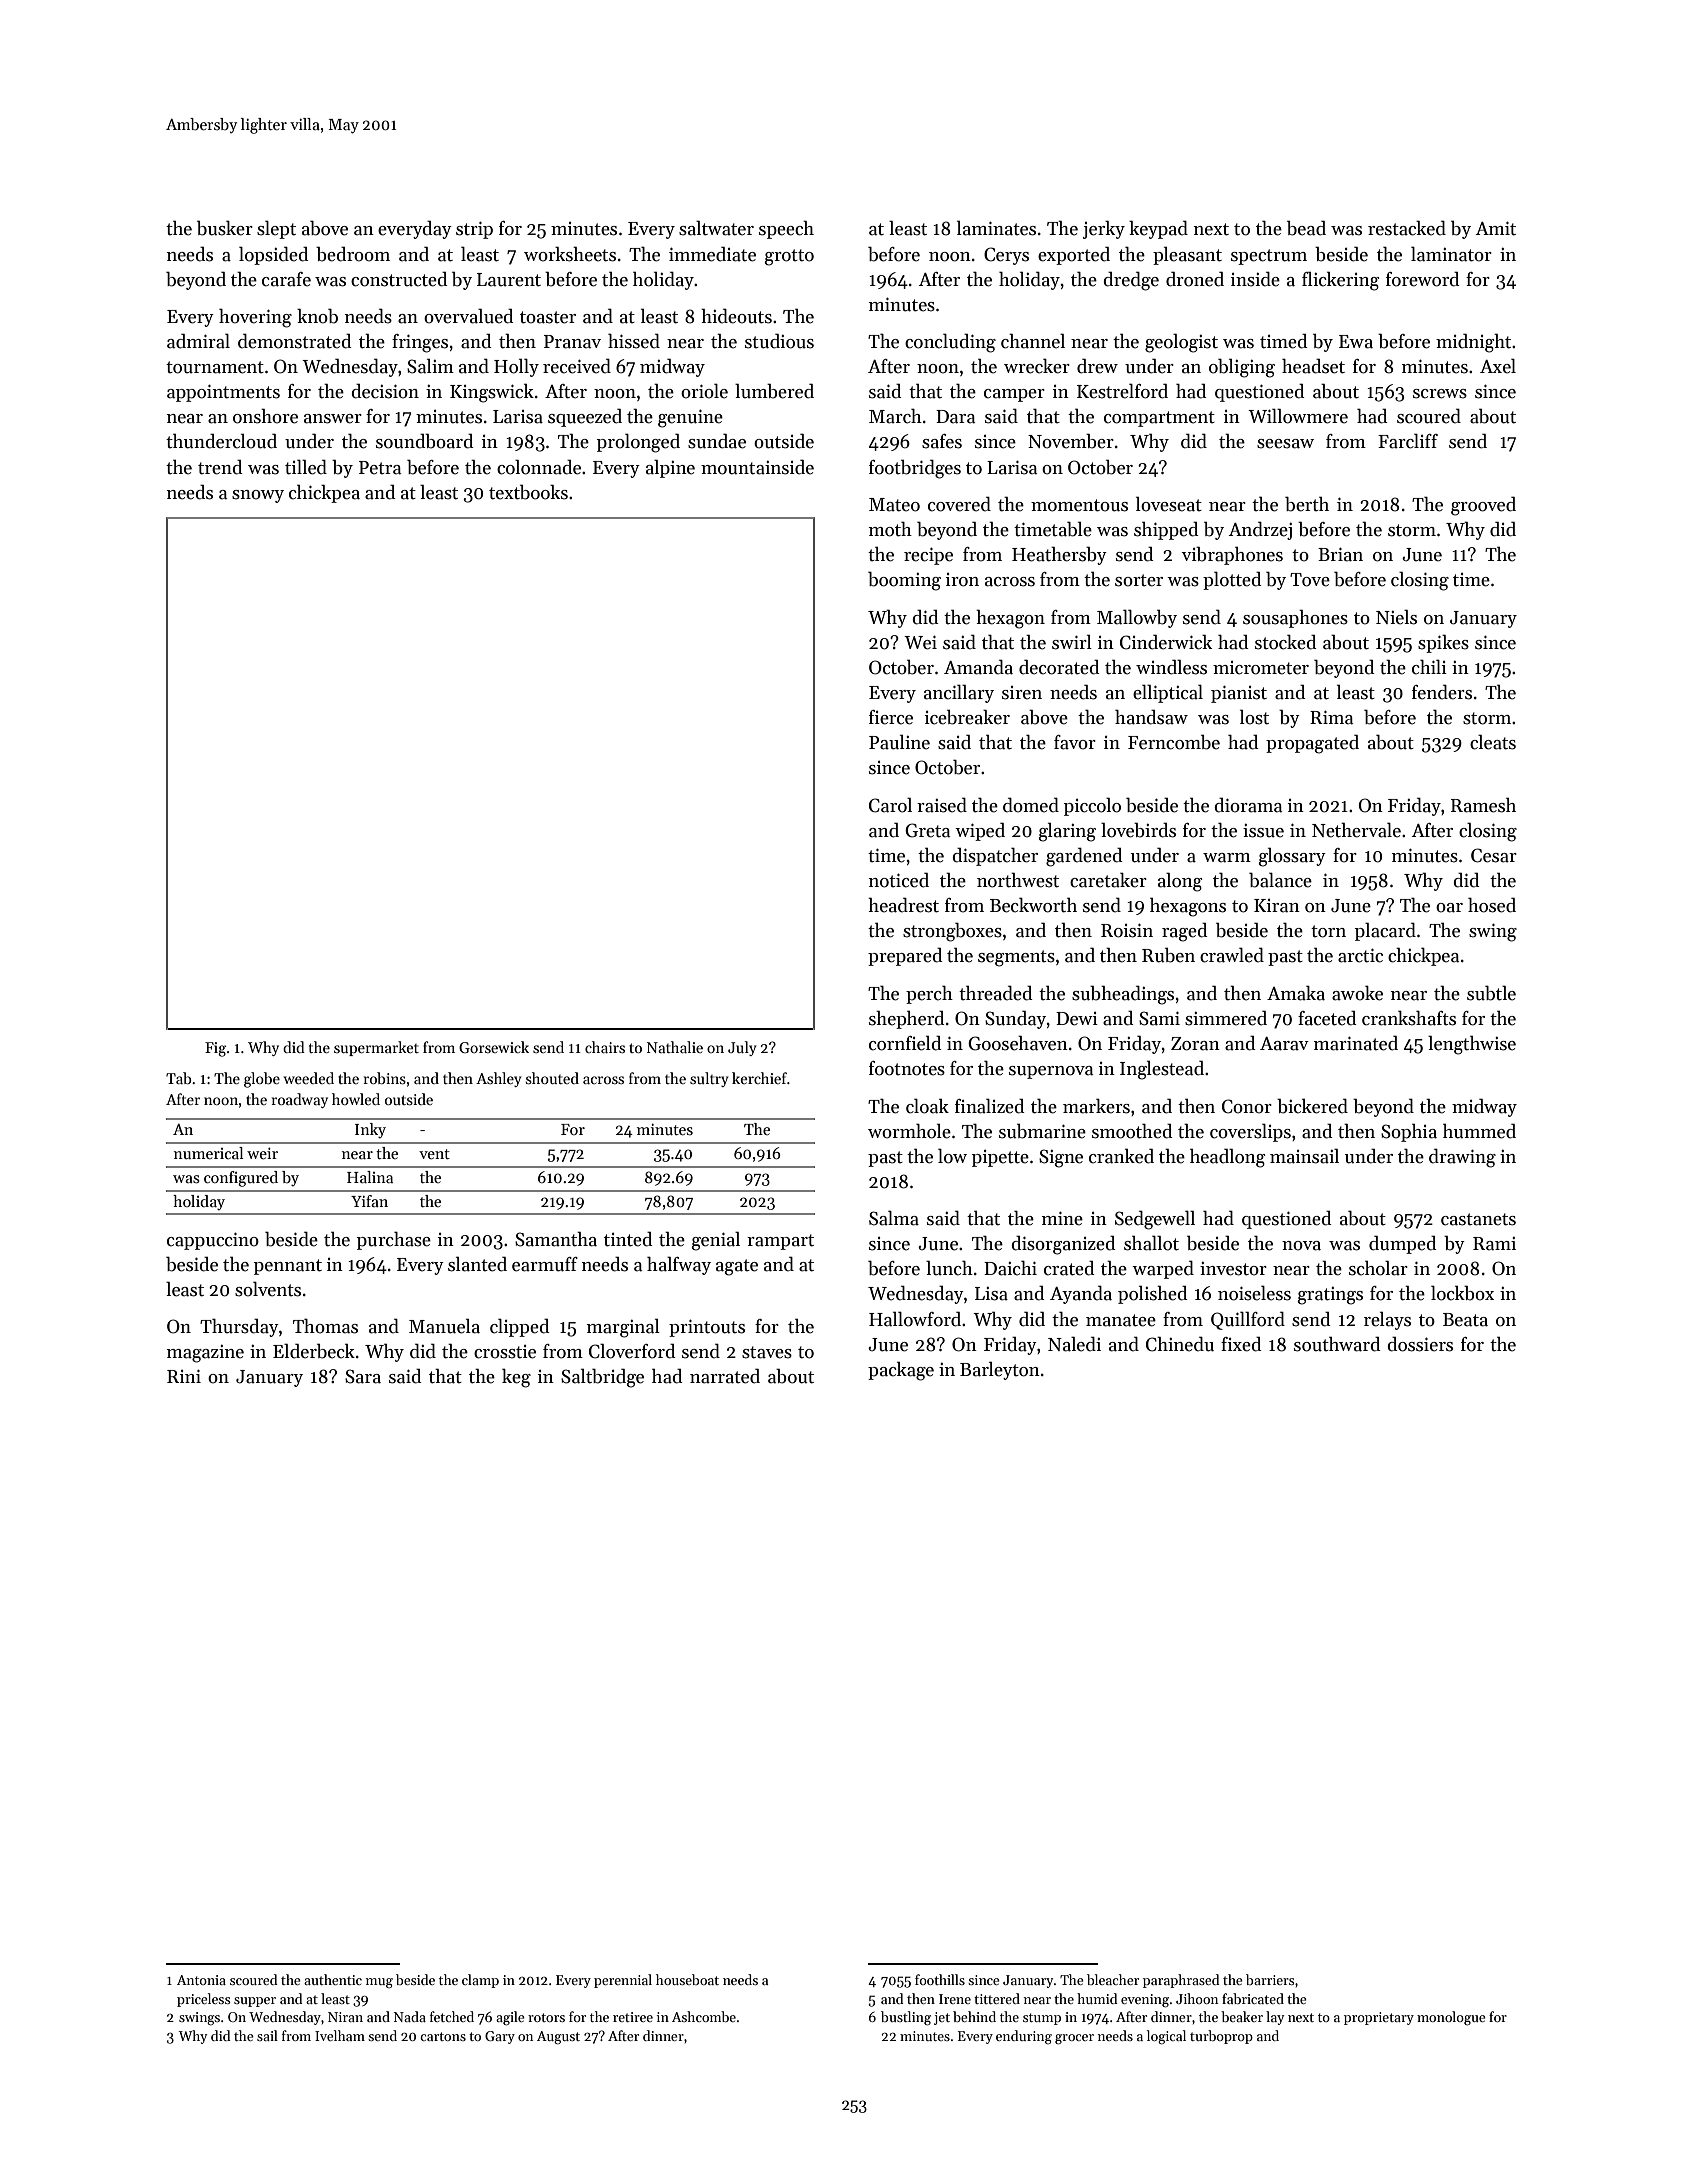 The image size is (1683, 2178). What do you see at coordinates (258, 496) in the image?
I see `snowy` at bounding box center [258, 496].
